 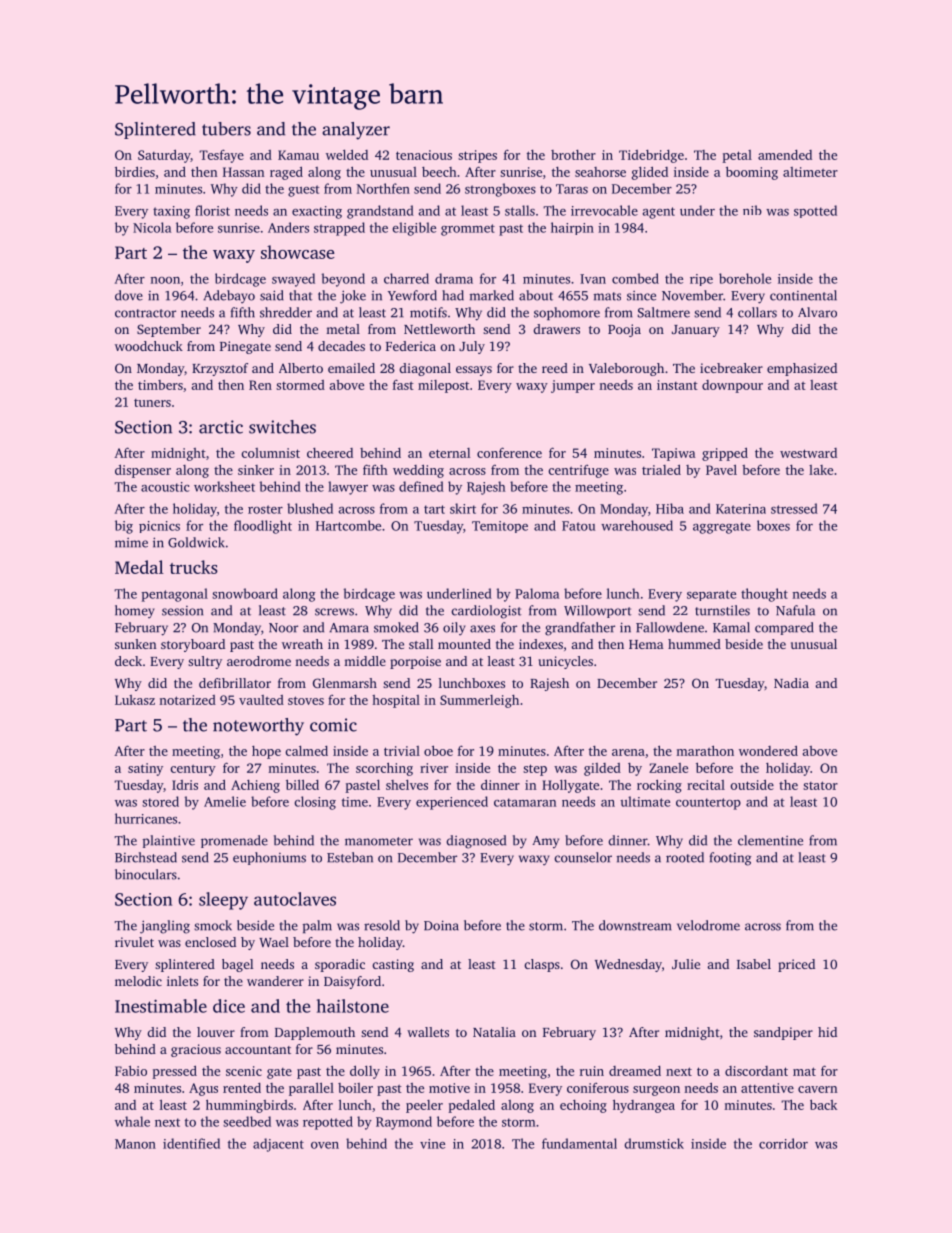 What do you see at coordinates (191, 1143) in the document?
I see `identified` at bounding box center [191, 1143].
